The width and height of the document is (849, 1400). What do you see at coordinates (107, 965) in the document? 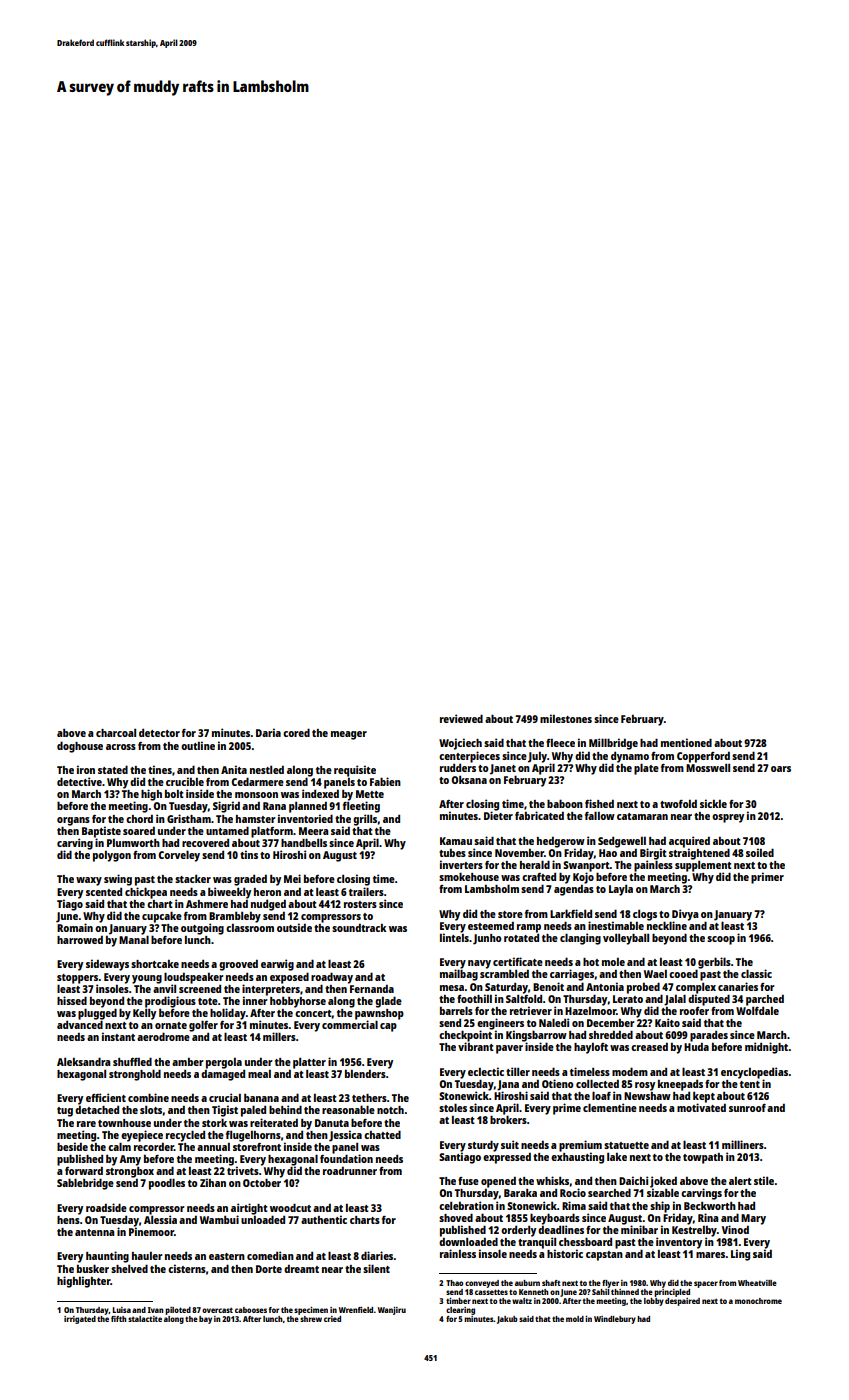
I see `sideways` at bounding box center [107, 965].
